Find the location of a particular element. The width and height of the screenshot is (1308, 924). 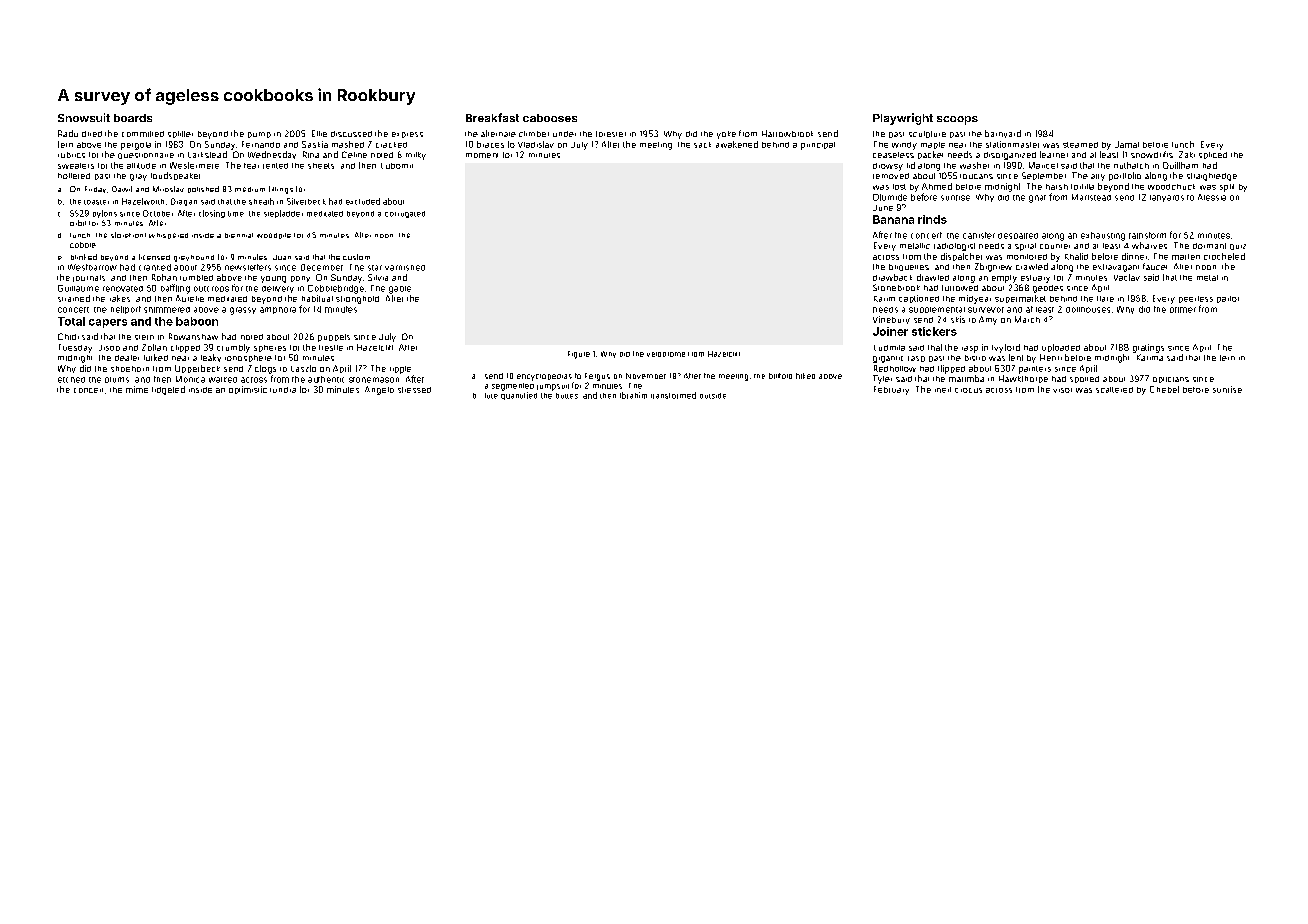

orbit is located at coordinates (78, 223).
